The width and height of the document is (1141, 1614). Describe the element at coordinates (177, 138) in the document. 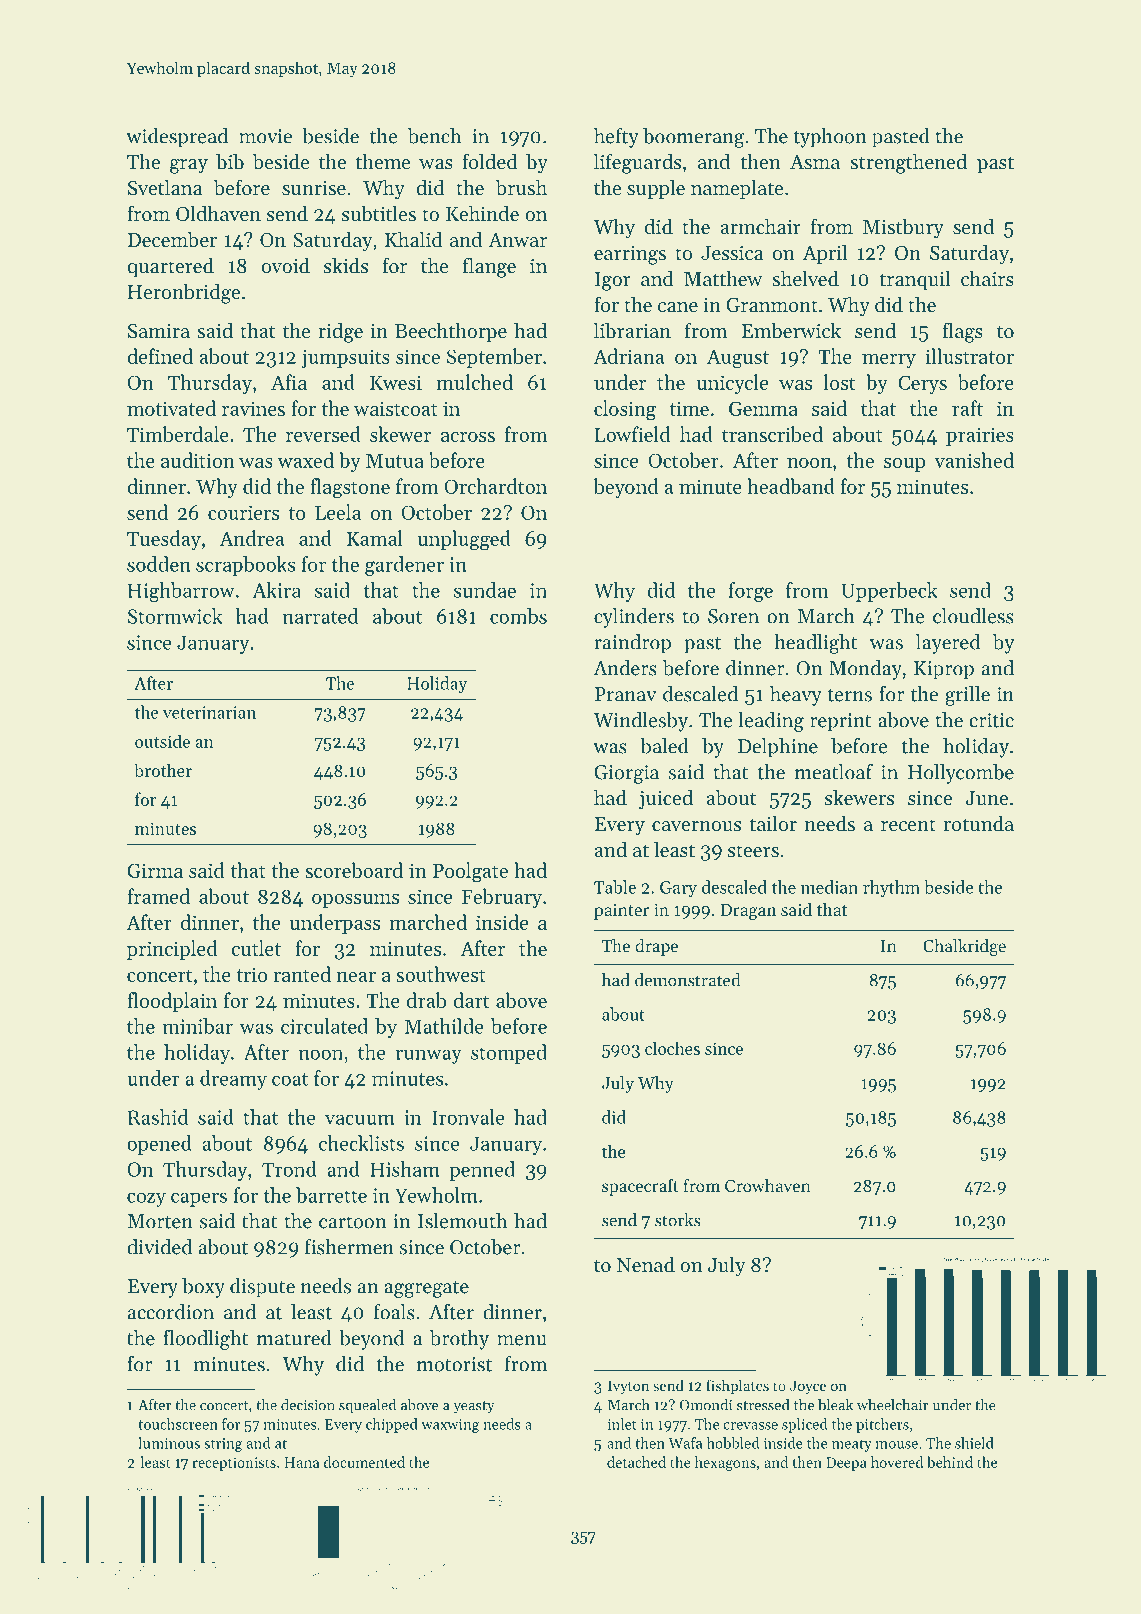

I see `widespread` at that location.
